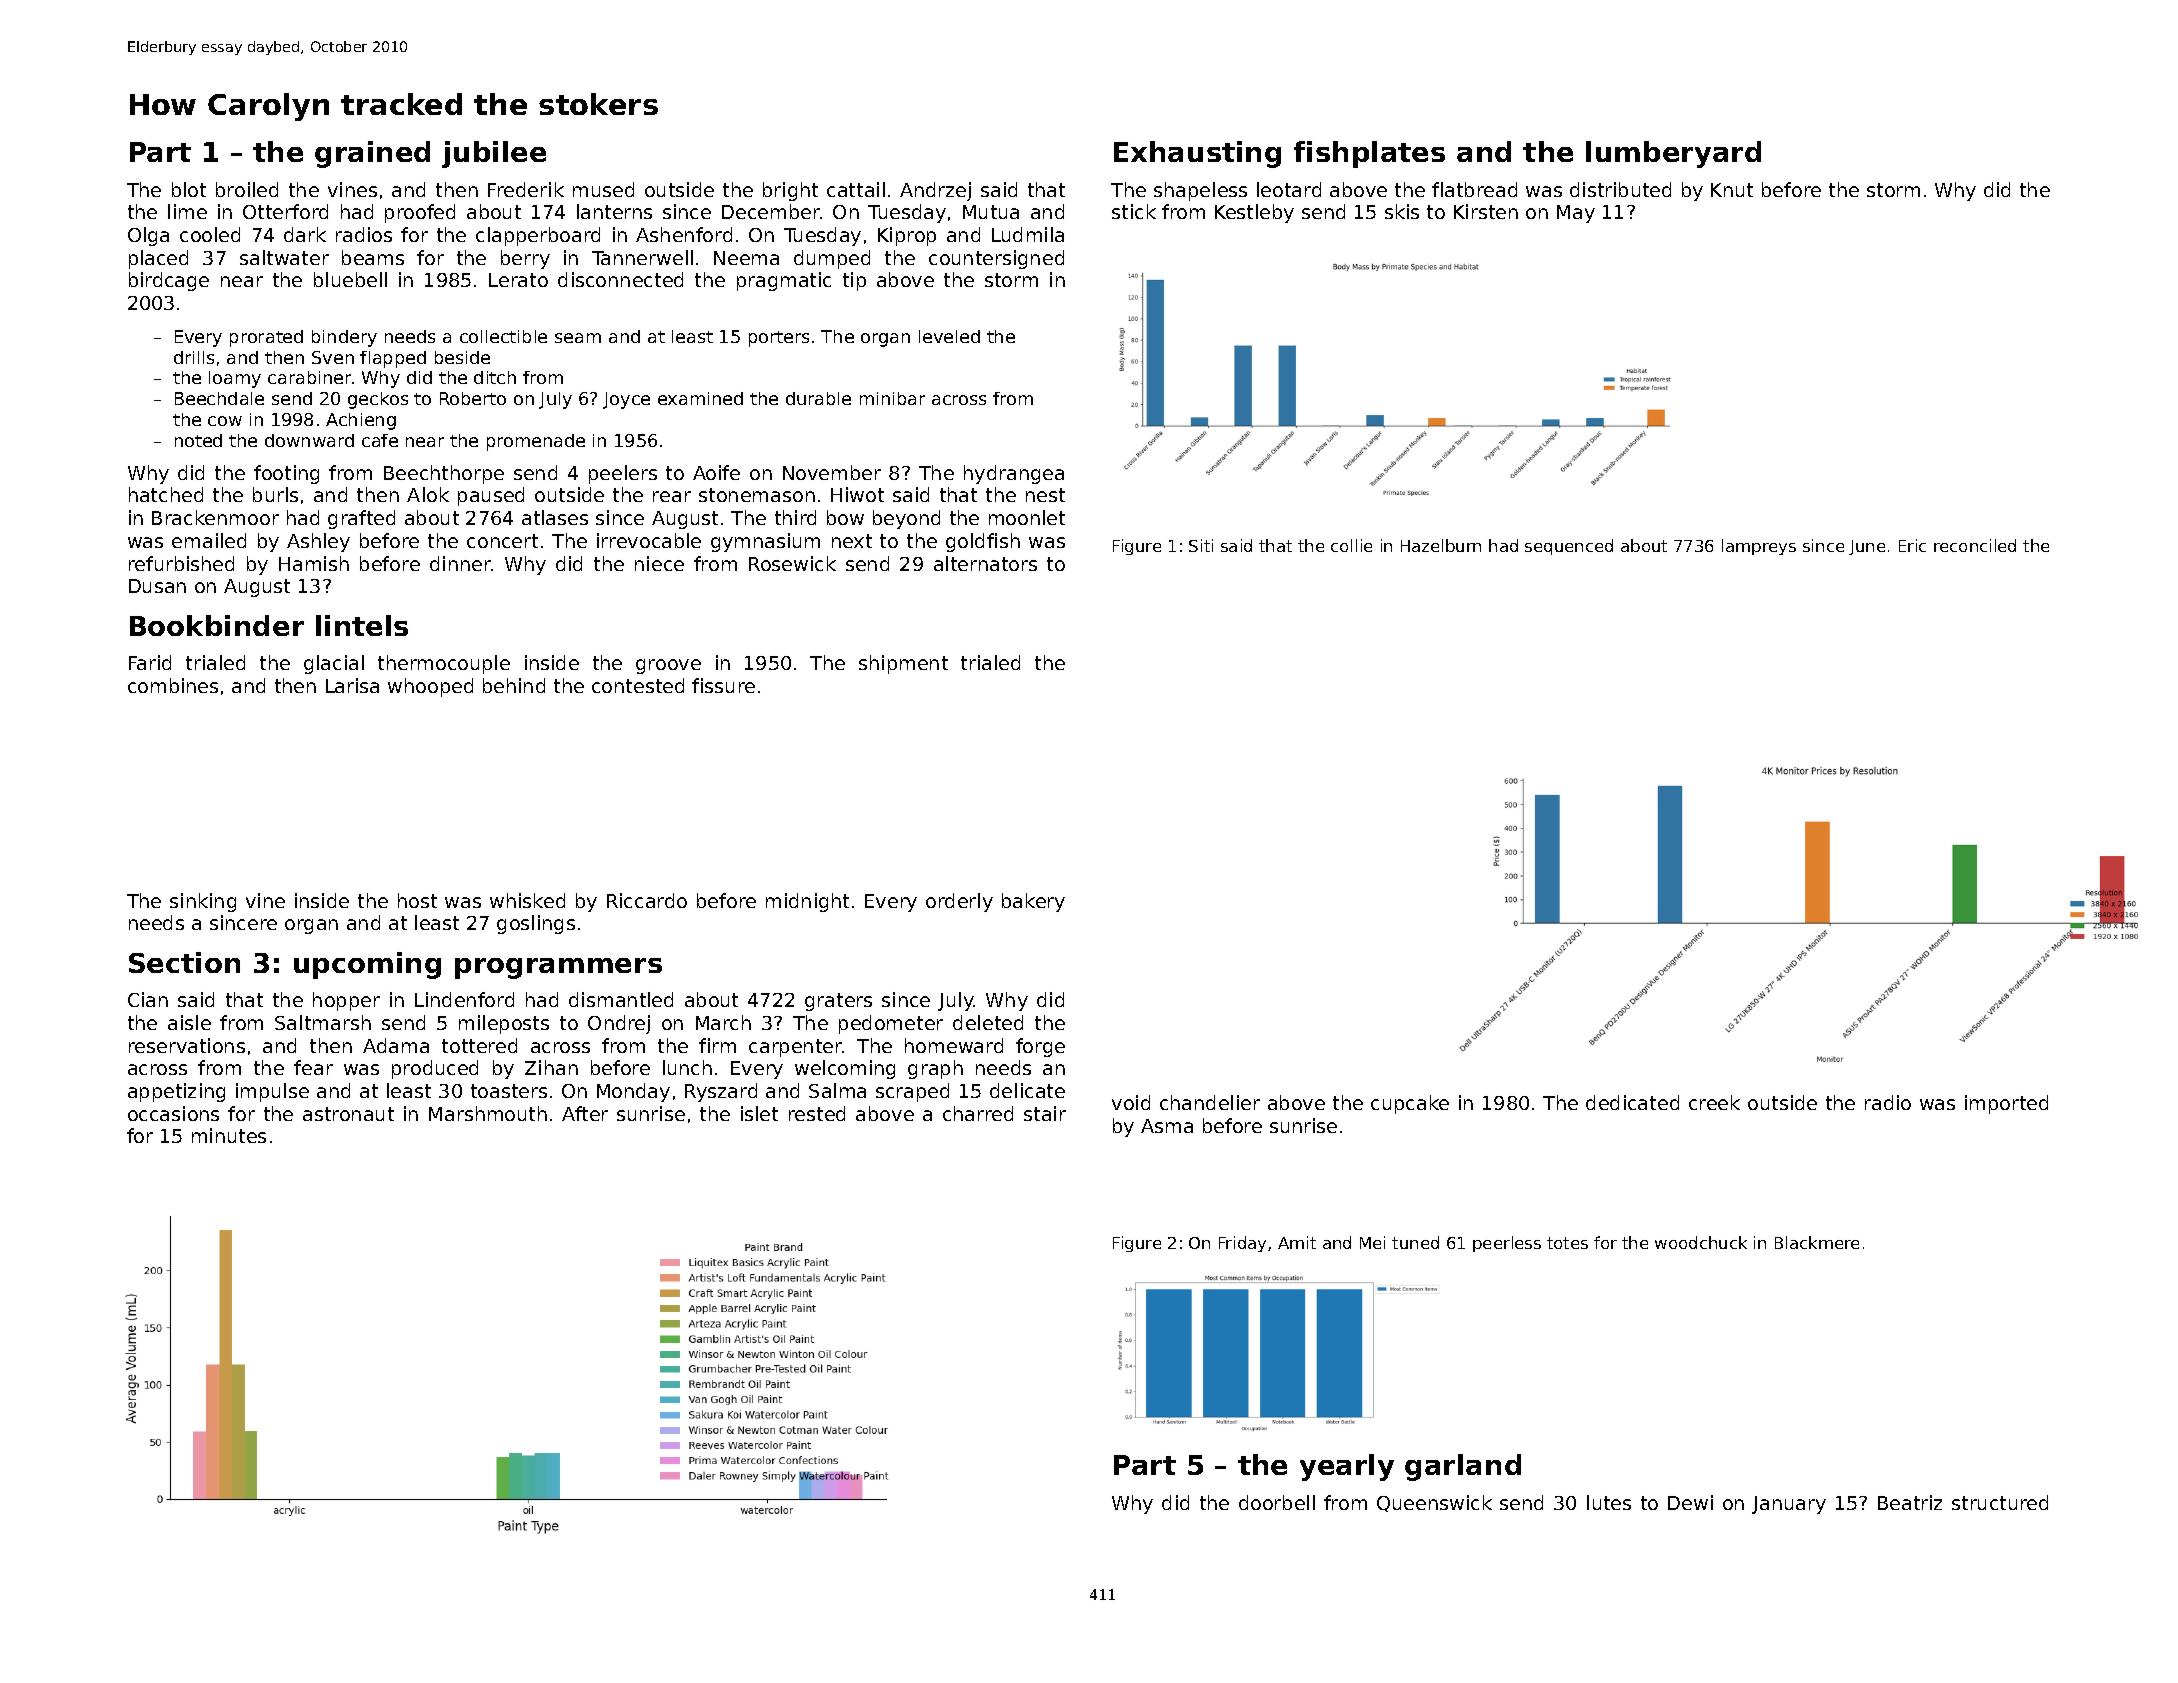  Describe the element at coordinates (978, 1113) in the image. I see `charred` at that location.
